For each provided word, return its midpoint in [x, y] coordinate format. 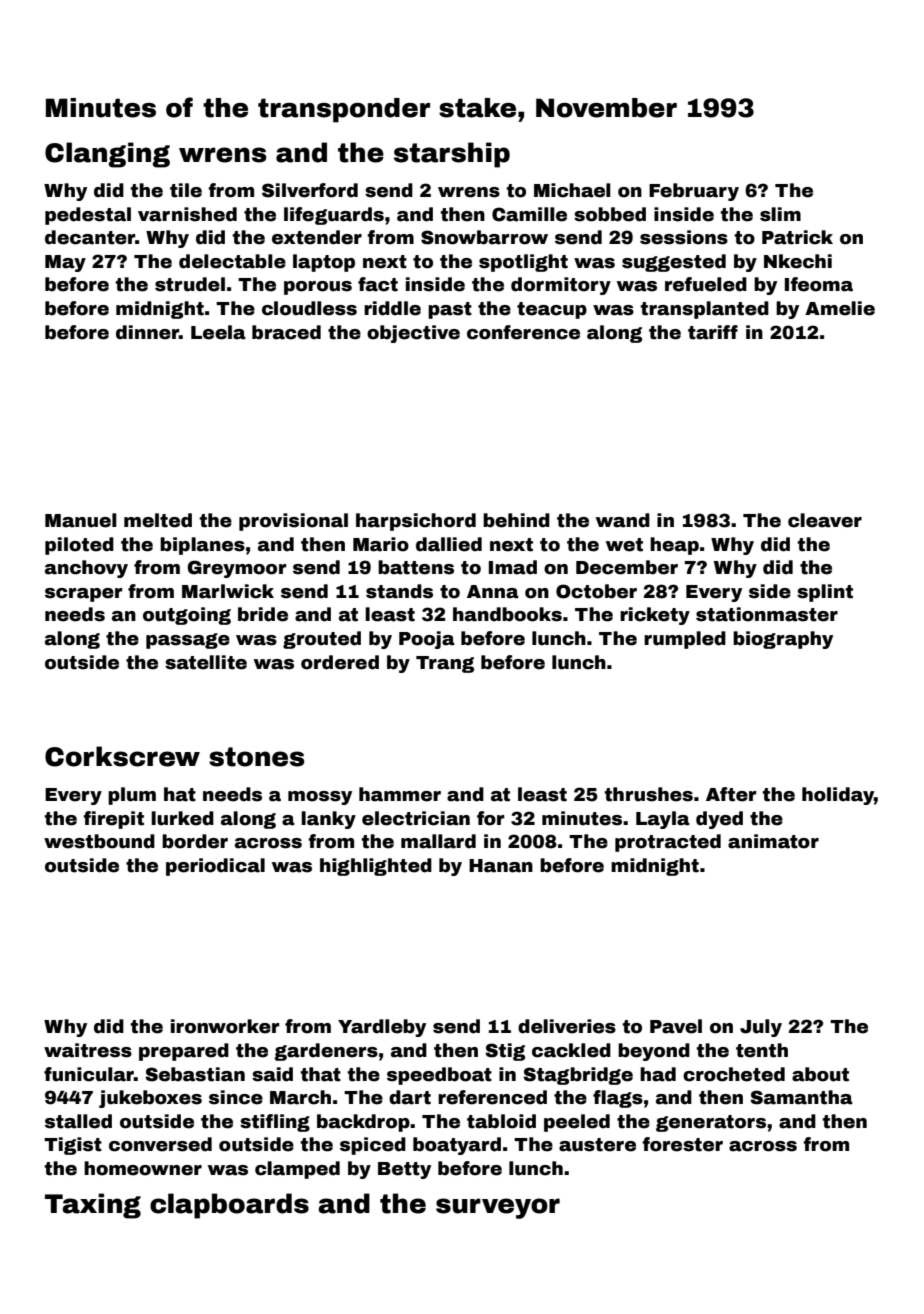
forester [682, 1144]
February [694, 192]
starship [452, 155]
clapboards [229, 1206]
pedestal [88, 216]
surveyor [498, 1208]
